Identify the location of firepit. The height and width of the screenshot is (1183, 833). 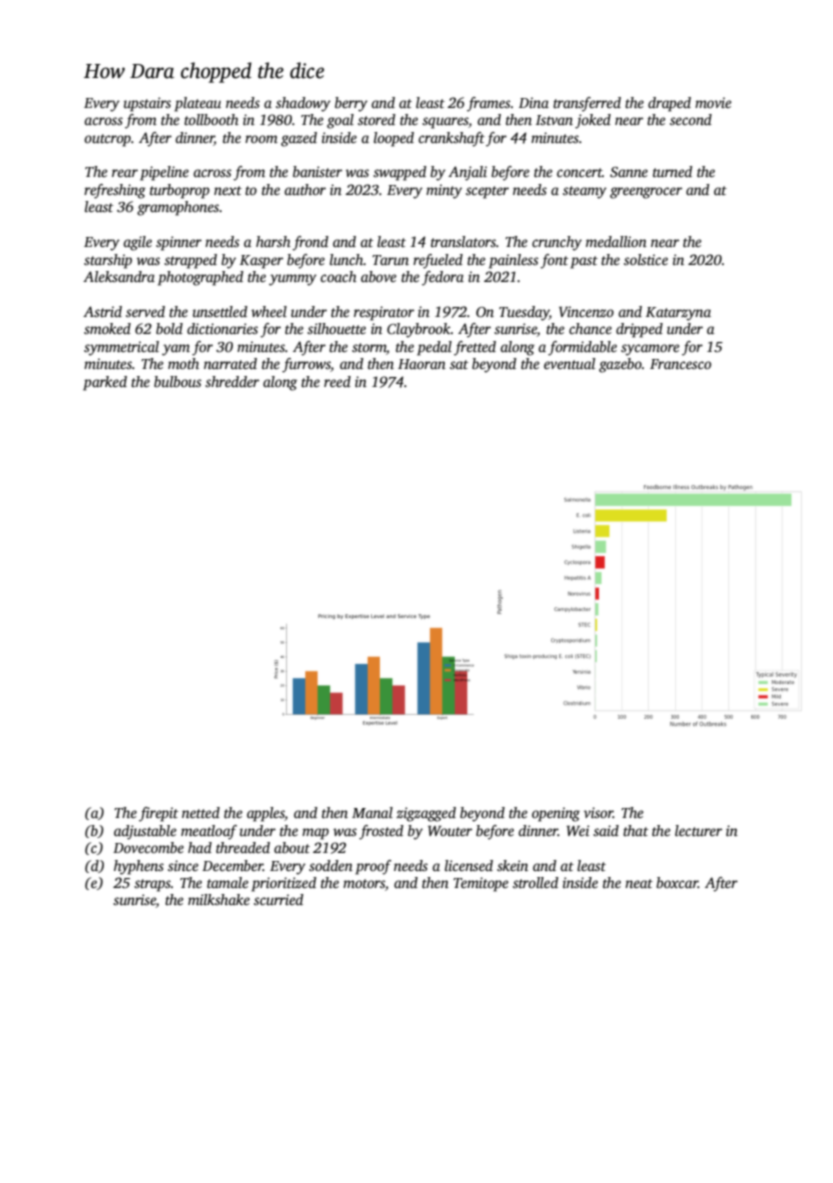
(158, 814).
